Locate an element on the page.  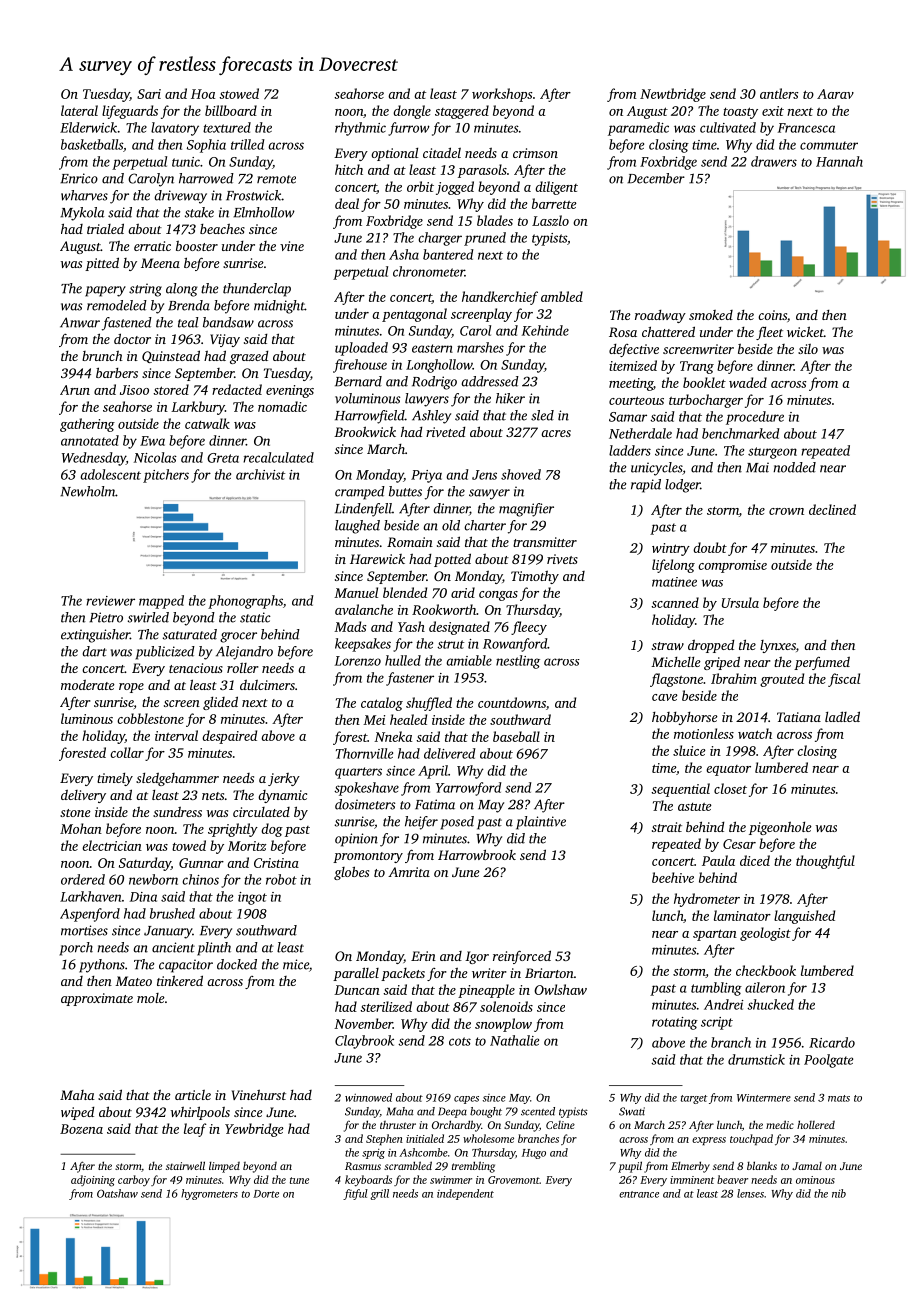
Ricardo is located at coordinates (832, 1042).
